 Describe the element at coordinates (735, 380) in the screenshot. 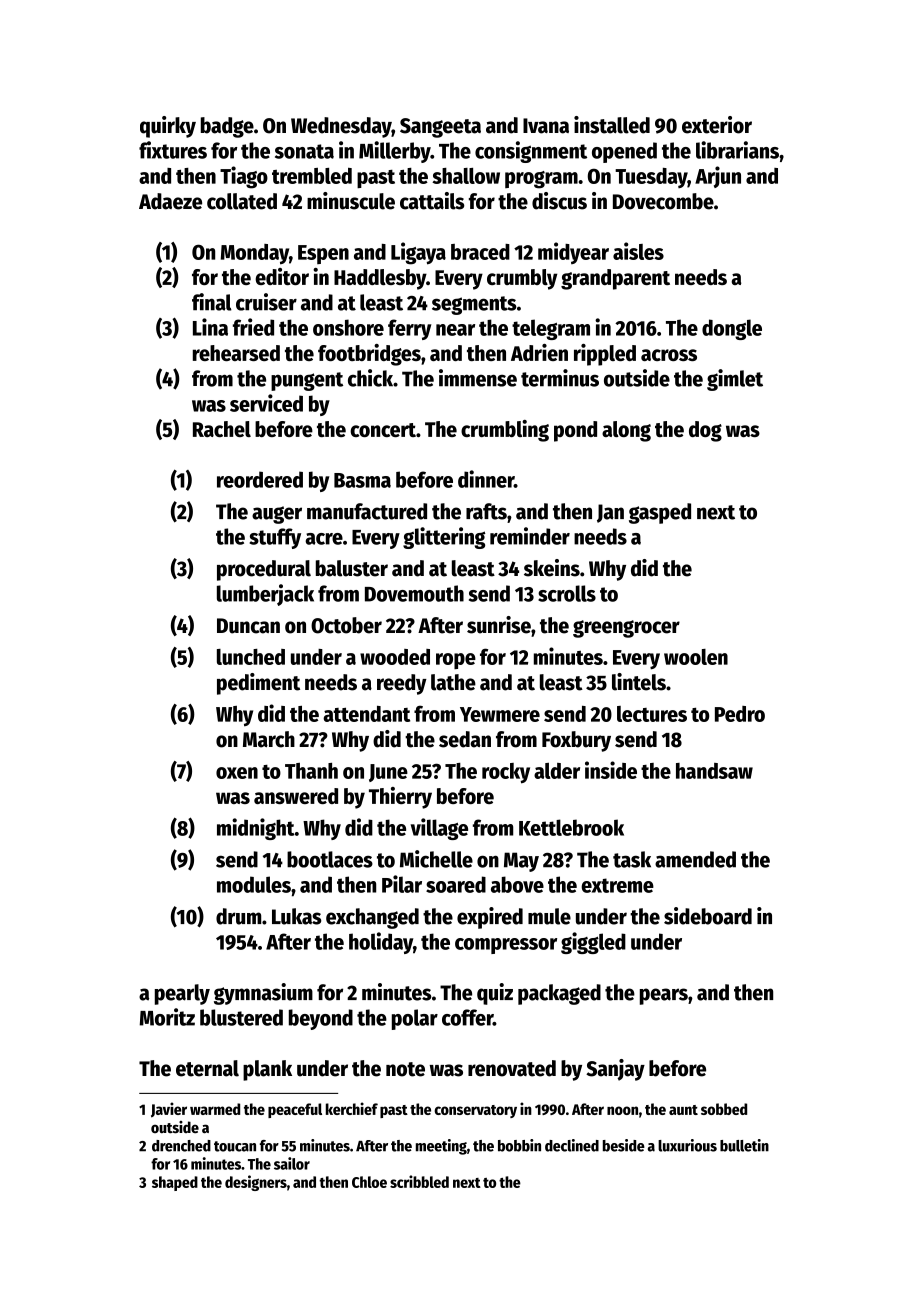

I see `gimlet` at that location.
